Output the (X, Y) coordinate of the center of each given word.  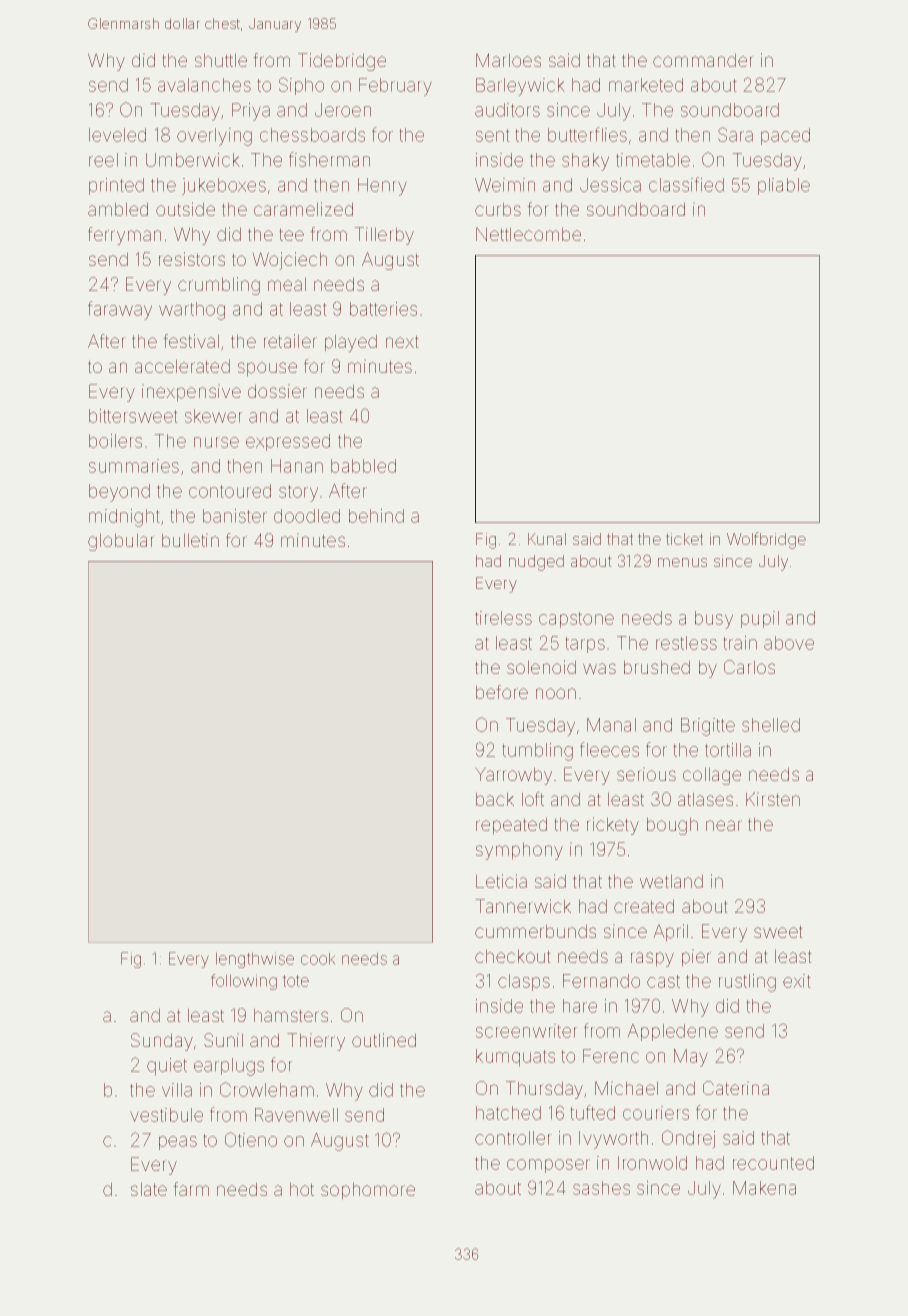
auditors (507, 110)
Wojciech (290, 261)
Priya (251, 112)
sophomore (368, 1191)
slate (149, 1189)
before (502, 692)
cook (318, 959)
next (402, 342)
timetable (653, 160)
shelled (771, 725)
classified (686, 184)
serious (646, 775)
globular (120, 542)
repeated (511, 826)
